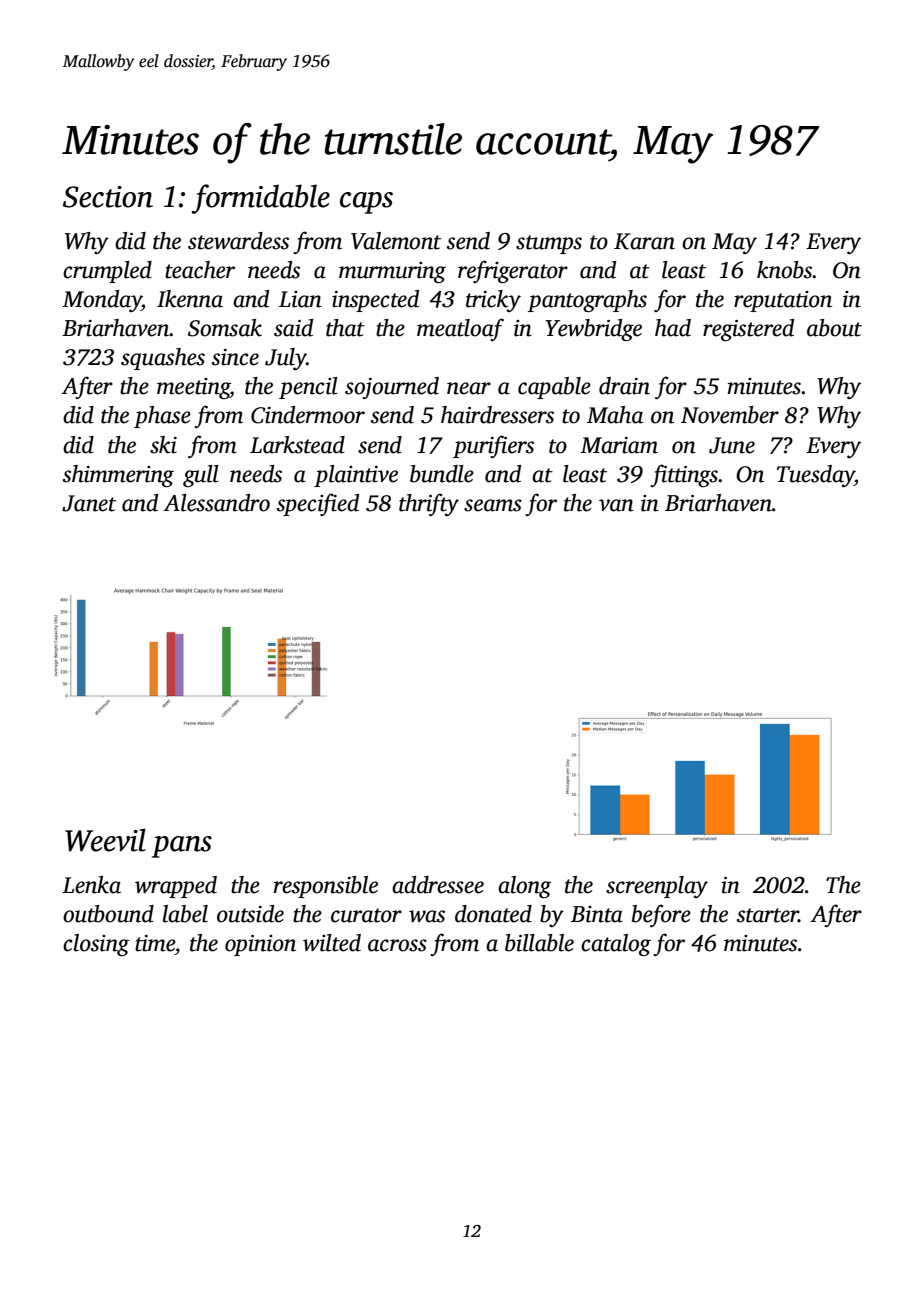 The height and width of the image is (1311, 924). What do you see at coordinates (644, 241) in the image?
I see `Karan` at bounding box center [644, 241].
